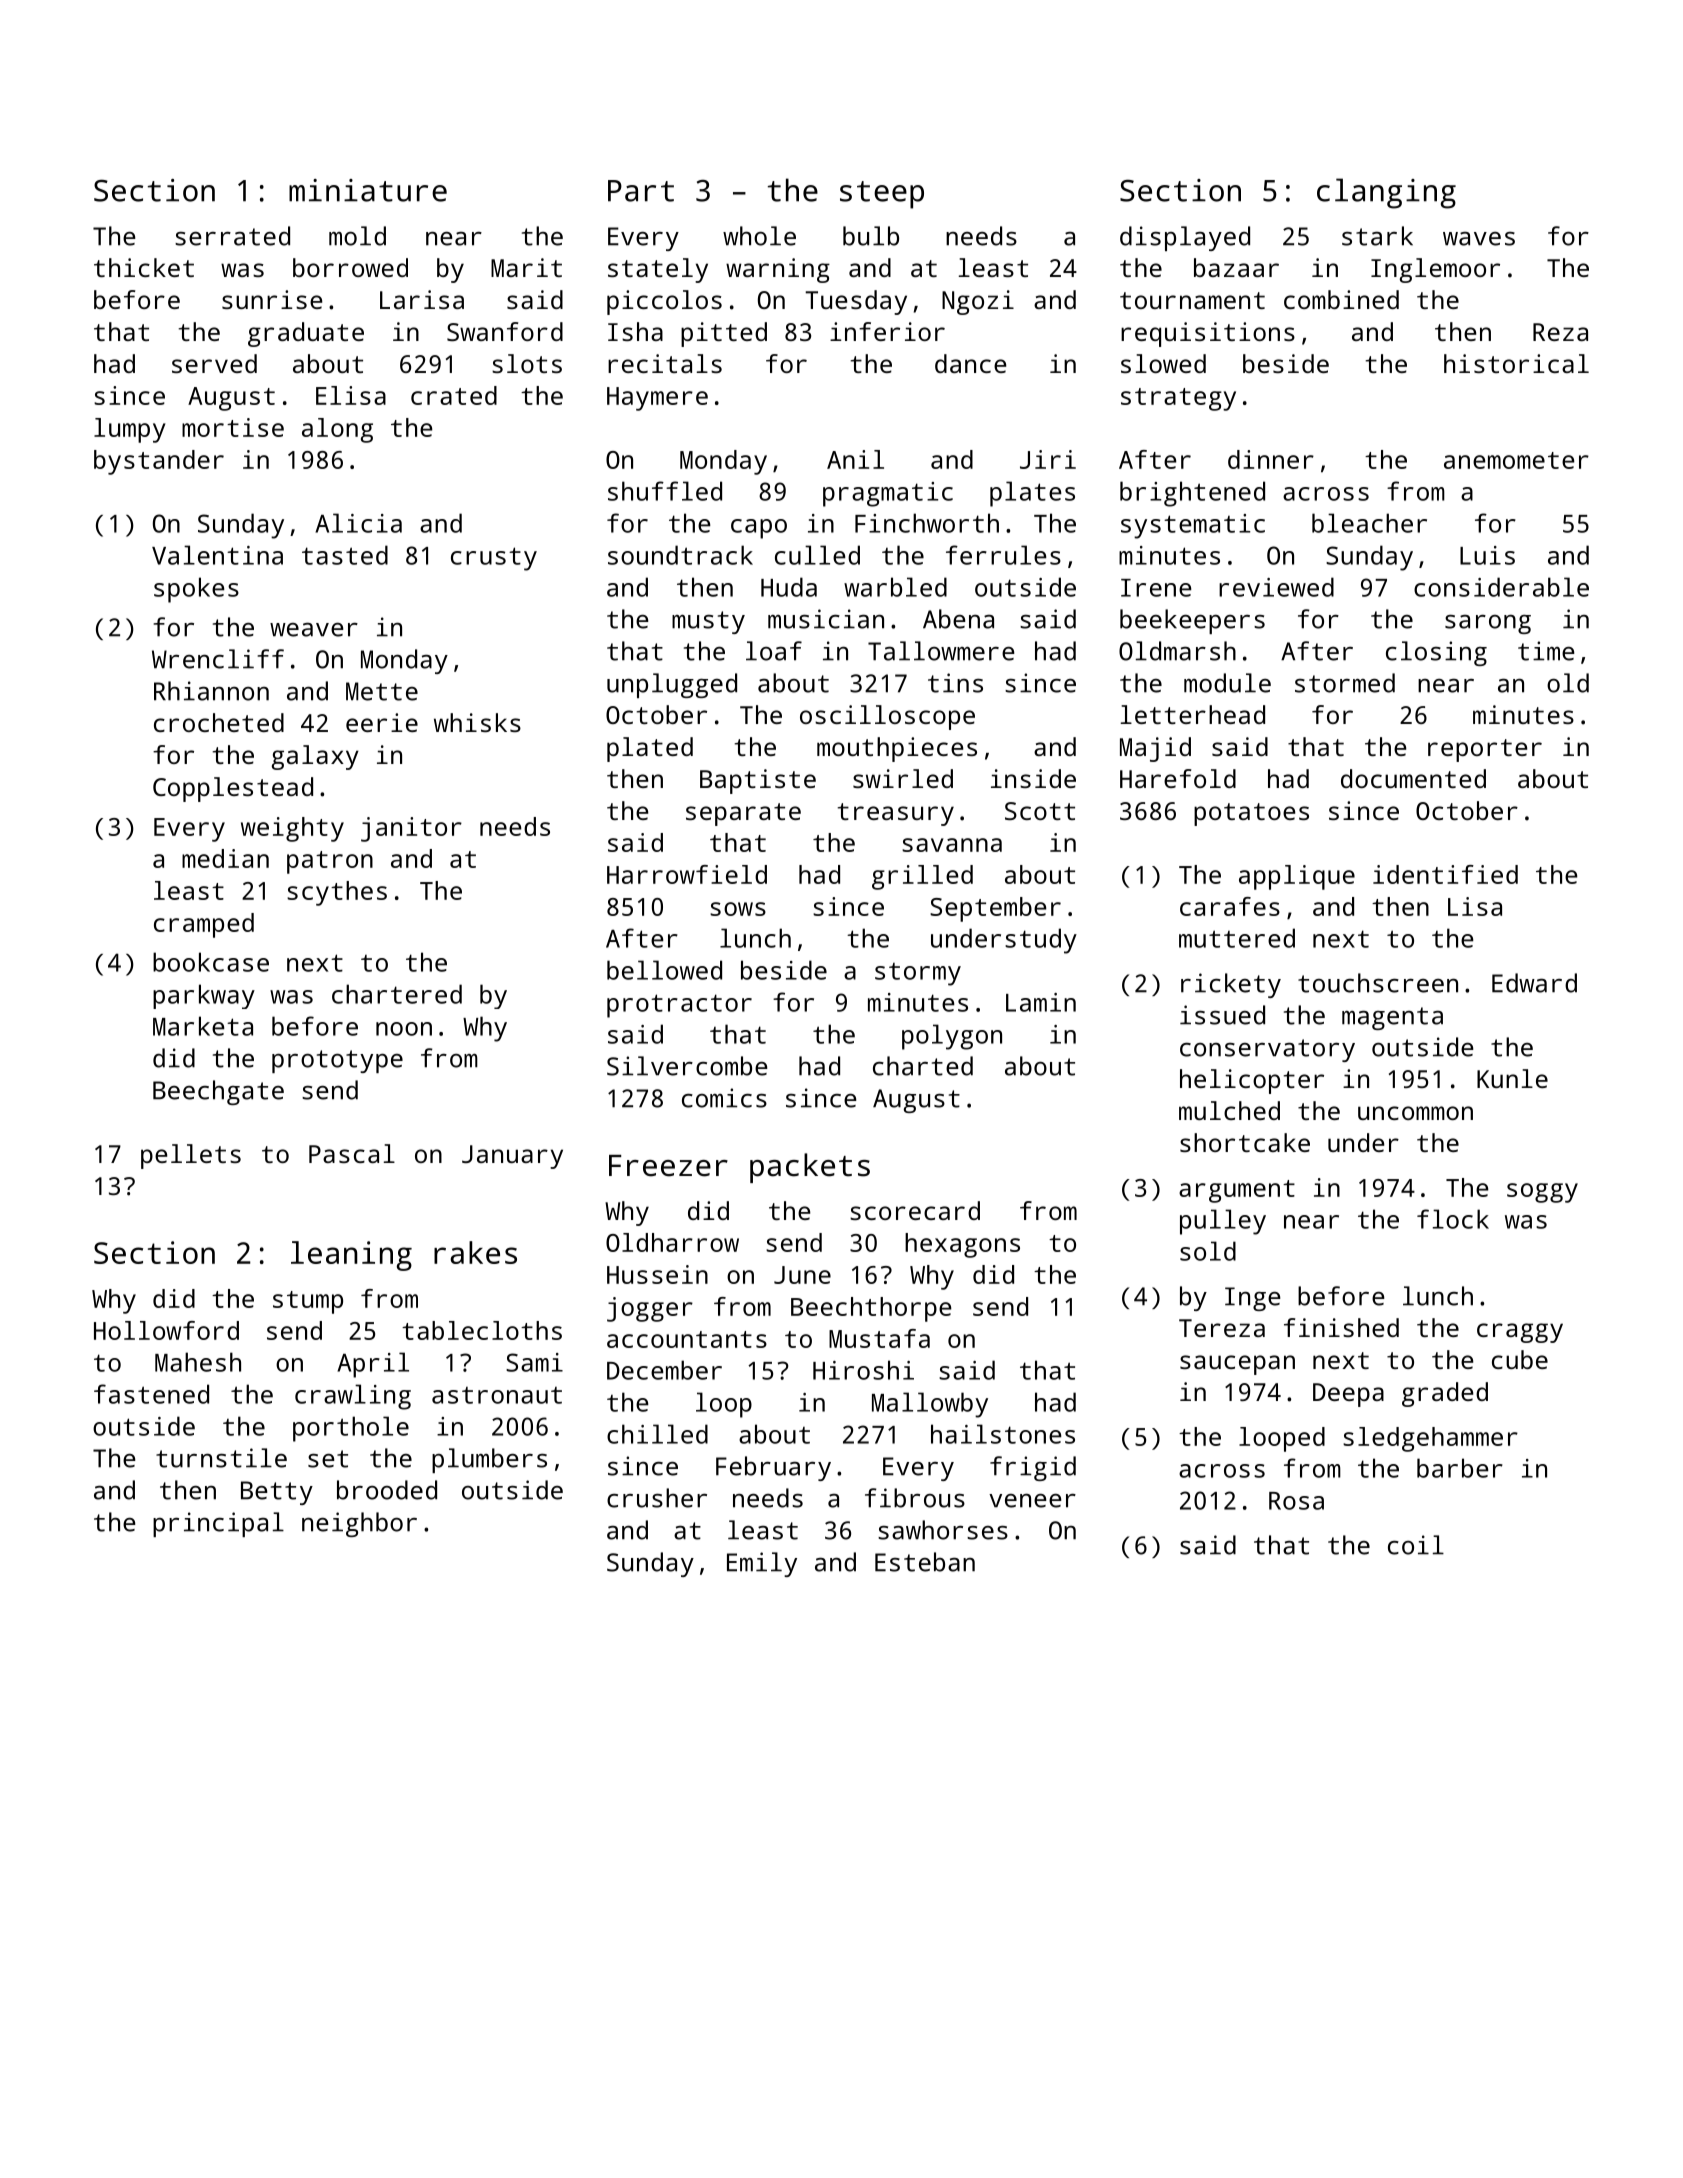 The height and width of the image is (2178, 1683). What do you see at coordinates (759, 236) in the image?
I see `whole` at bounding box center [759, 236].
